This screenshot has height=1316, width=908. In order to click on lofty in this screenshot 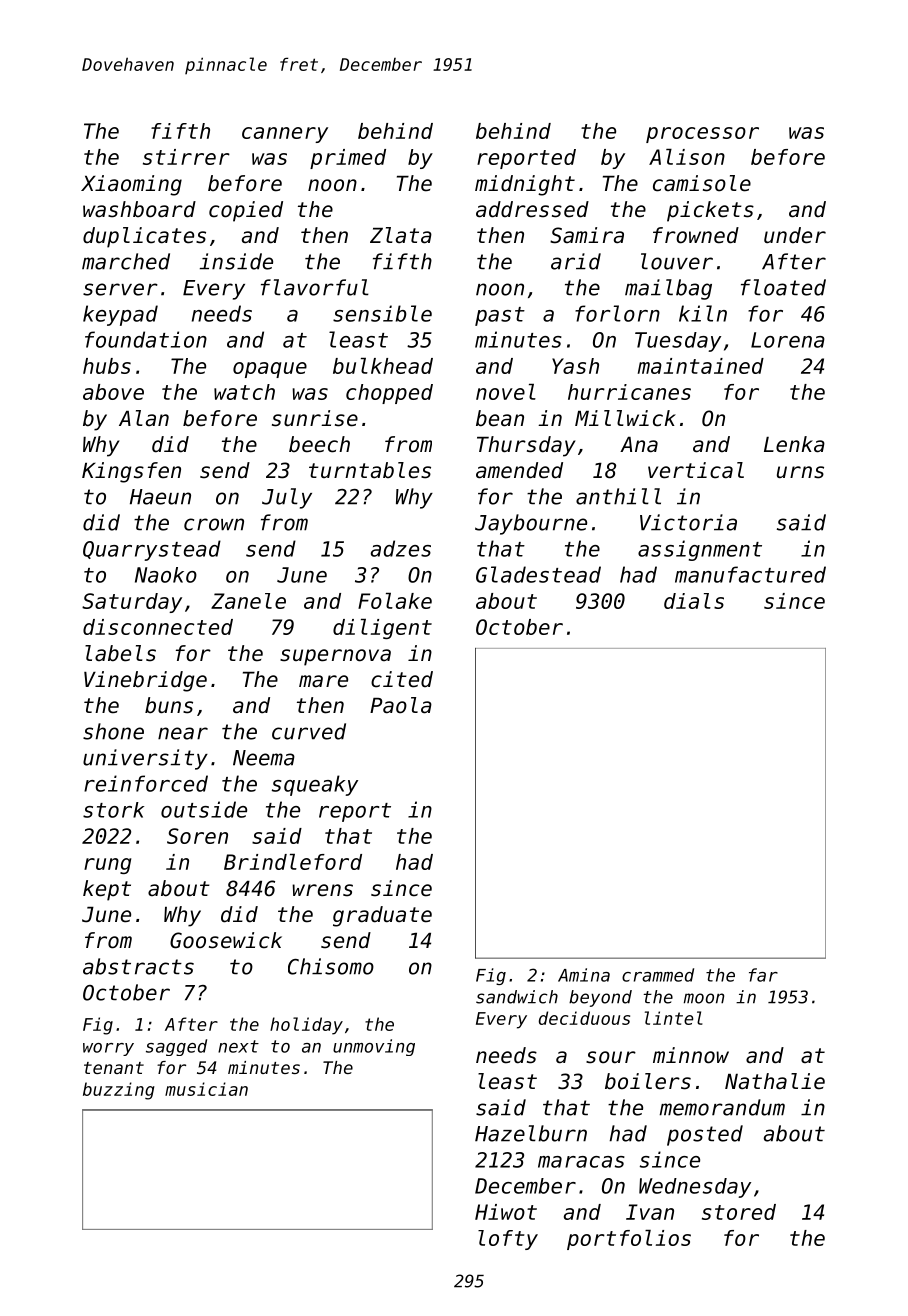, I will do `click(508, 1240)`.
